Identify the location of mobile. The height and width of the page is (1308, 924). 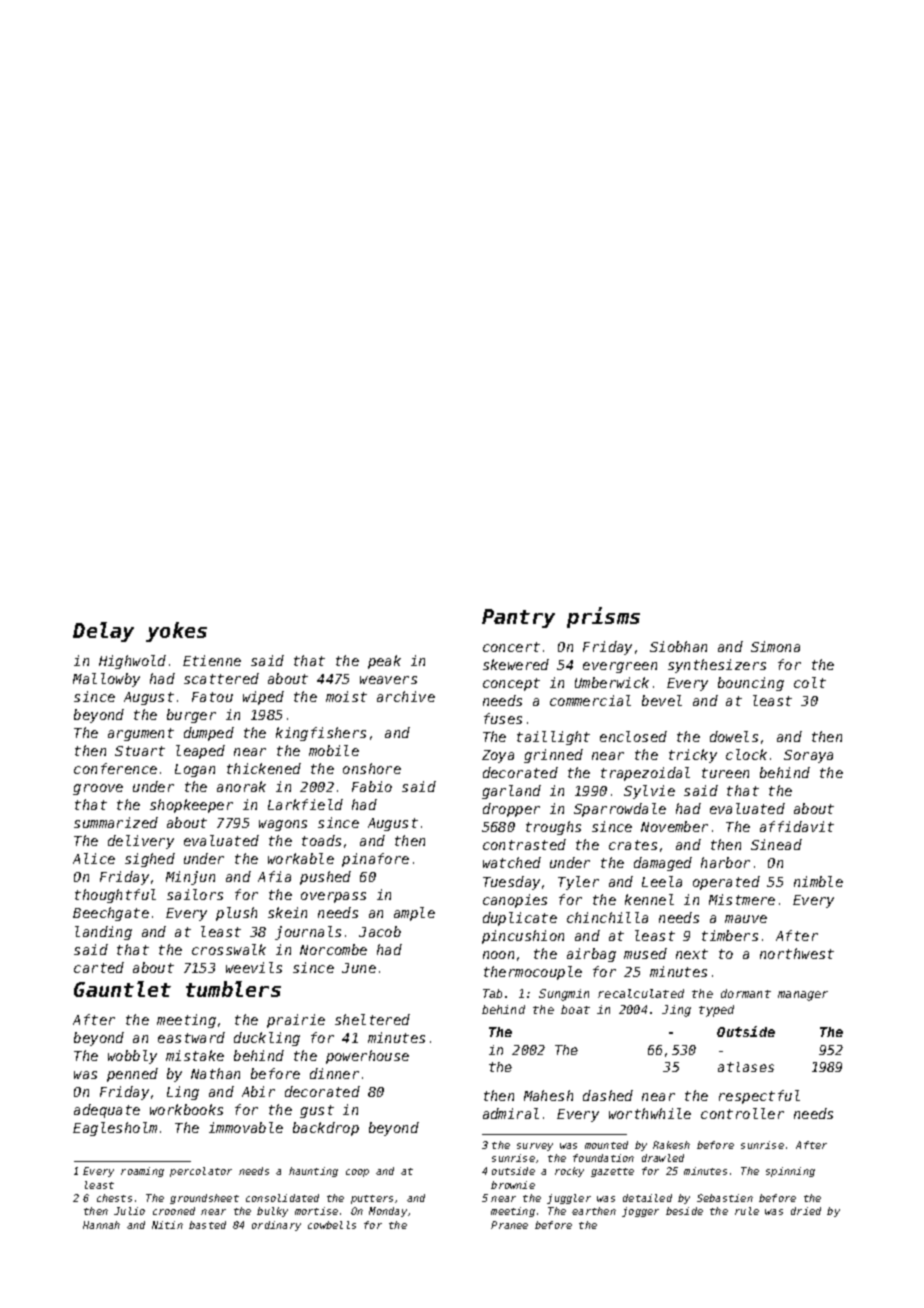
(334, 750).
